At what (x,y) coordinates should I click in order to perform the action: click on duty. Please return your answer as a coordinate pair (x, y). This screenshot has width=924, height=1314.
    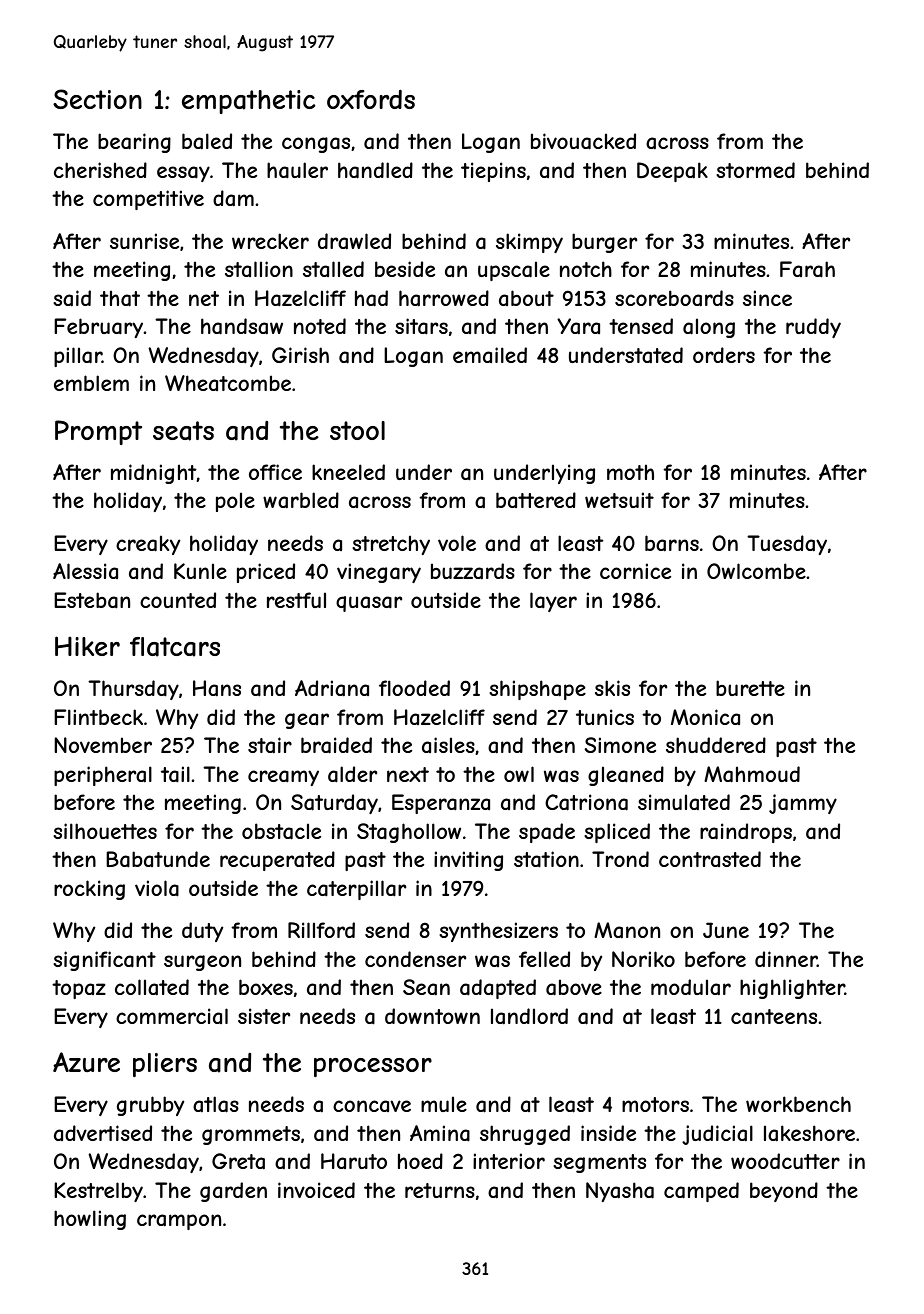
    Looking at the image, I should click on (202, 932).
